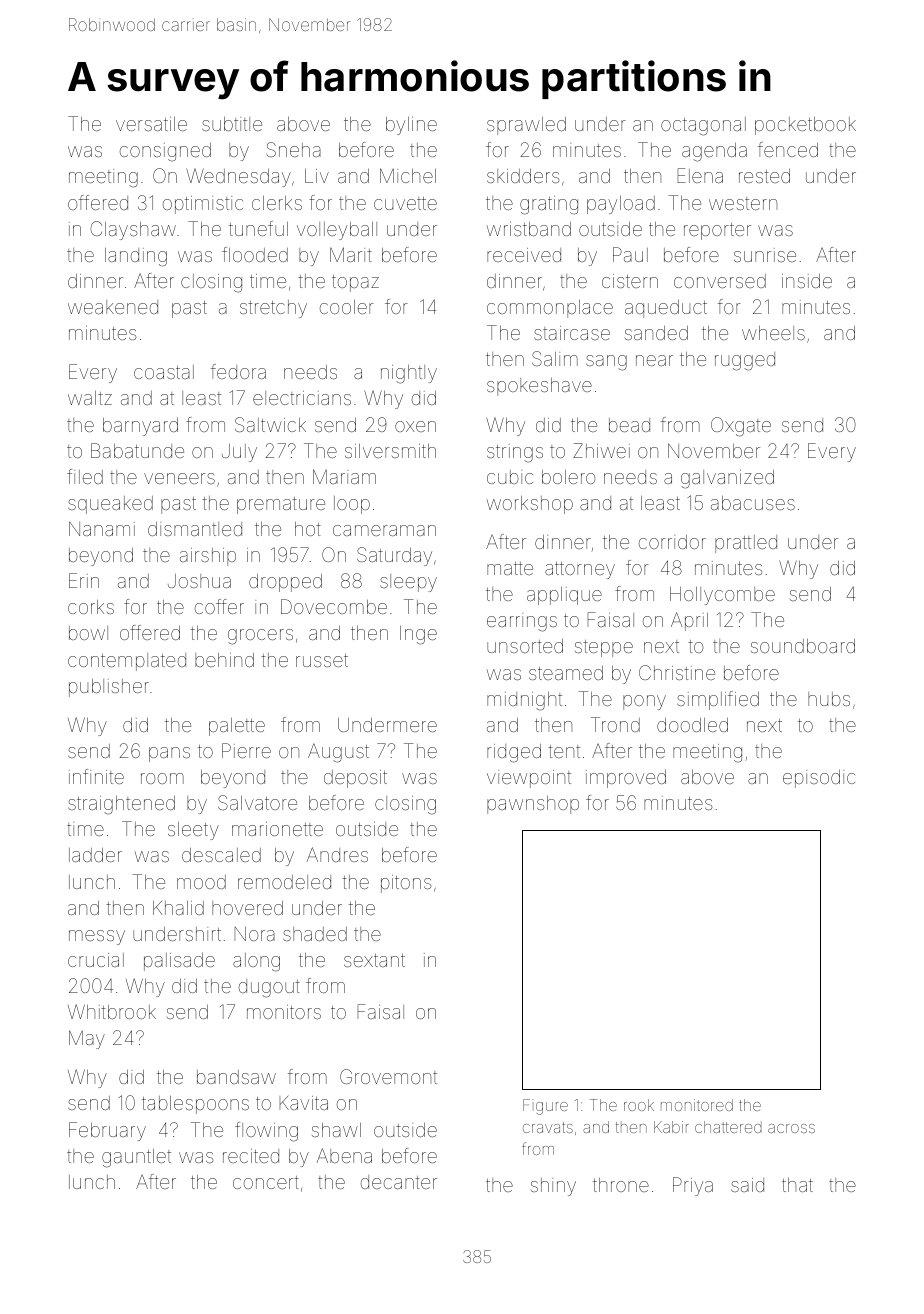 The width and height of the screenshot is (924, 1314). What do you see at coordinates (788, 149) in the screenshot?
I see `fenced` at bounding box center [788, 149].
